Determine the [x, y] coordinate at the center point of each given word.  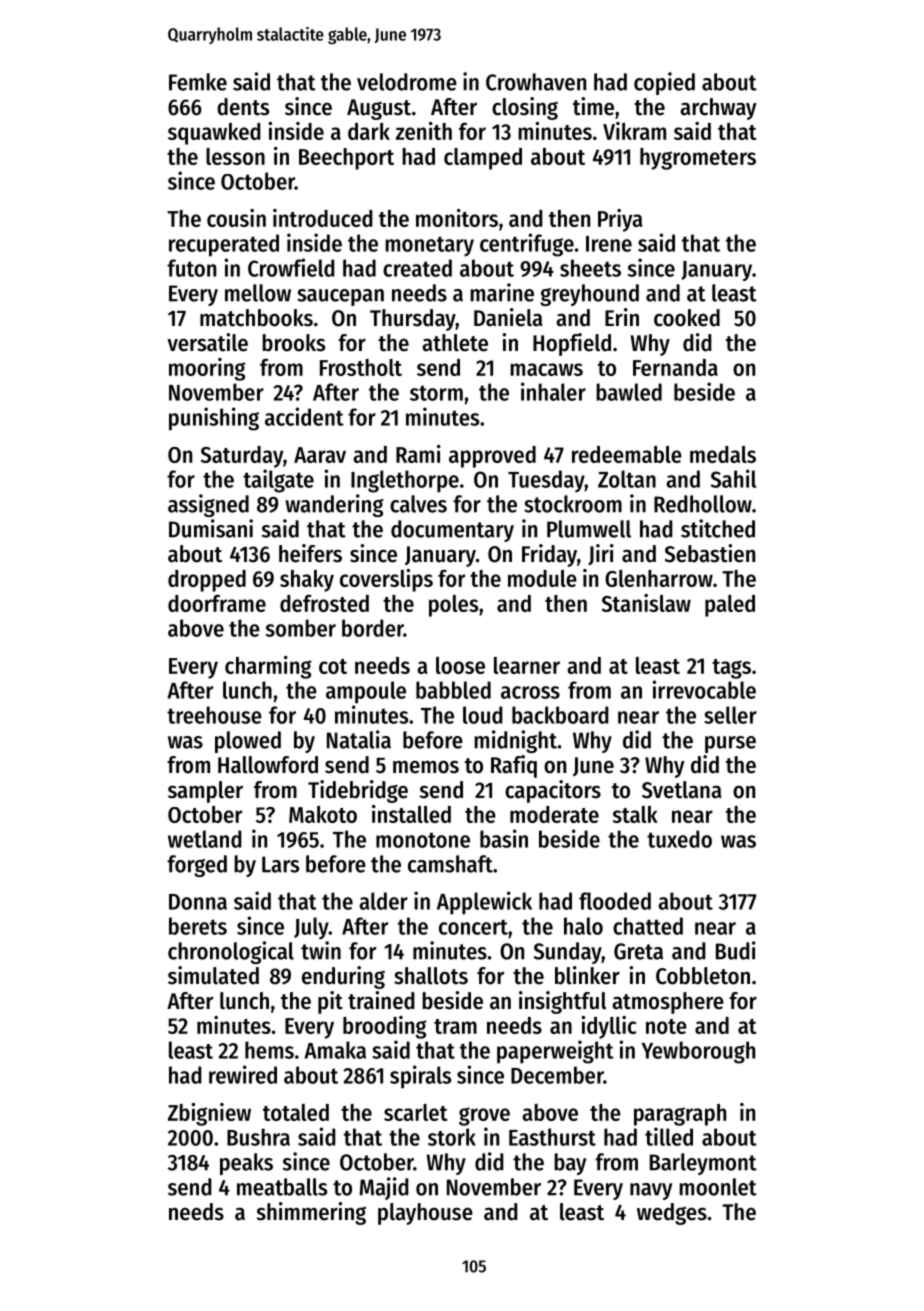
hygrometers [698, 159]
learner [527, 665]
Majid [384, 1188]
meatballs [282, 1187]
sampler [205, 792]
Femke [198, 82]
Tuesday [546, 481]
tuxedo [679, 839]
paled [730, 606]
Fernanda [675, 367]
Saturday [242, 457]
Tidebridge [358, 791]
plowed [248, 742]
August [379, 109]
